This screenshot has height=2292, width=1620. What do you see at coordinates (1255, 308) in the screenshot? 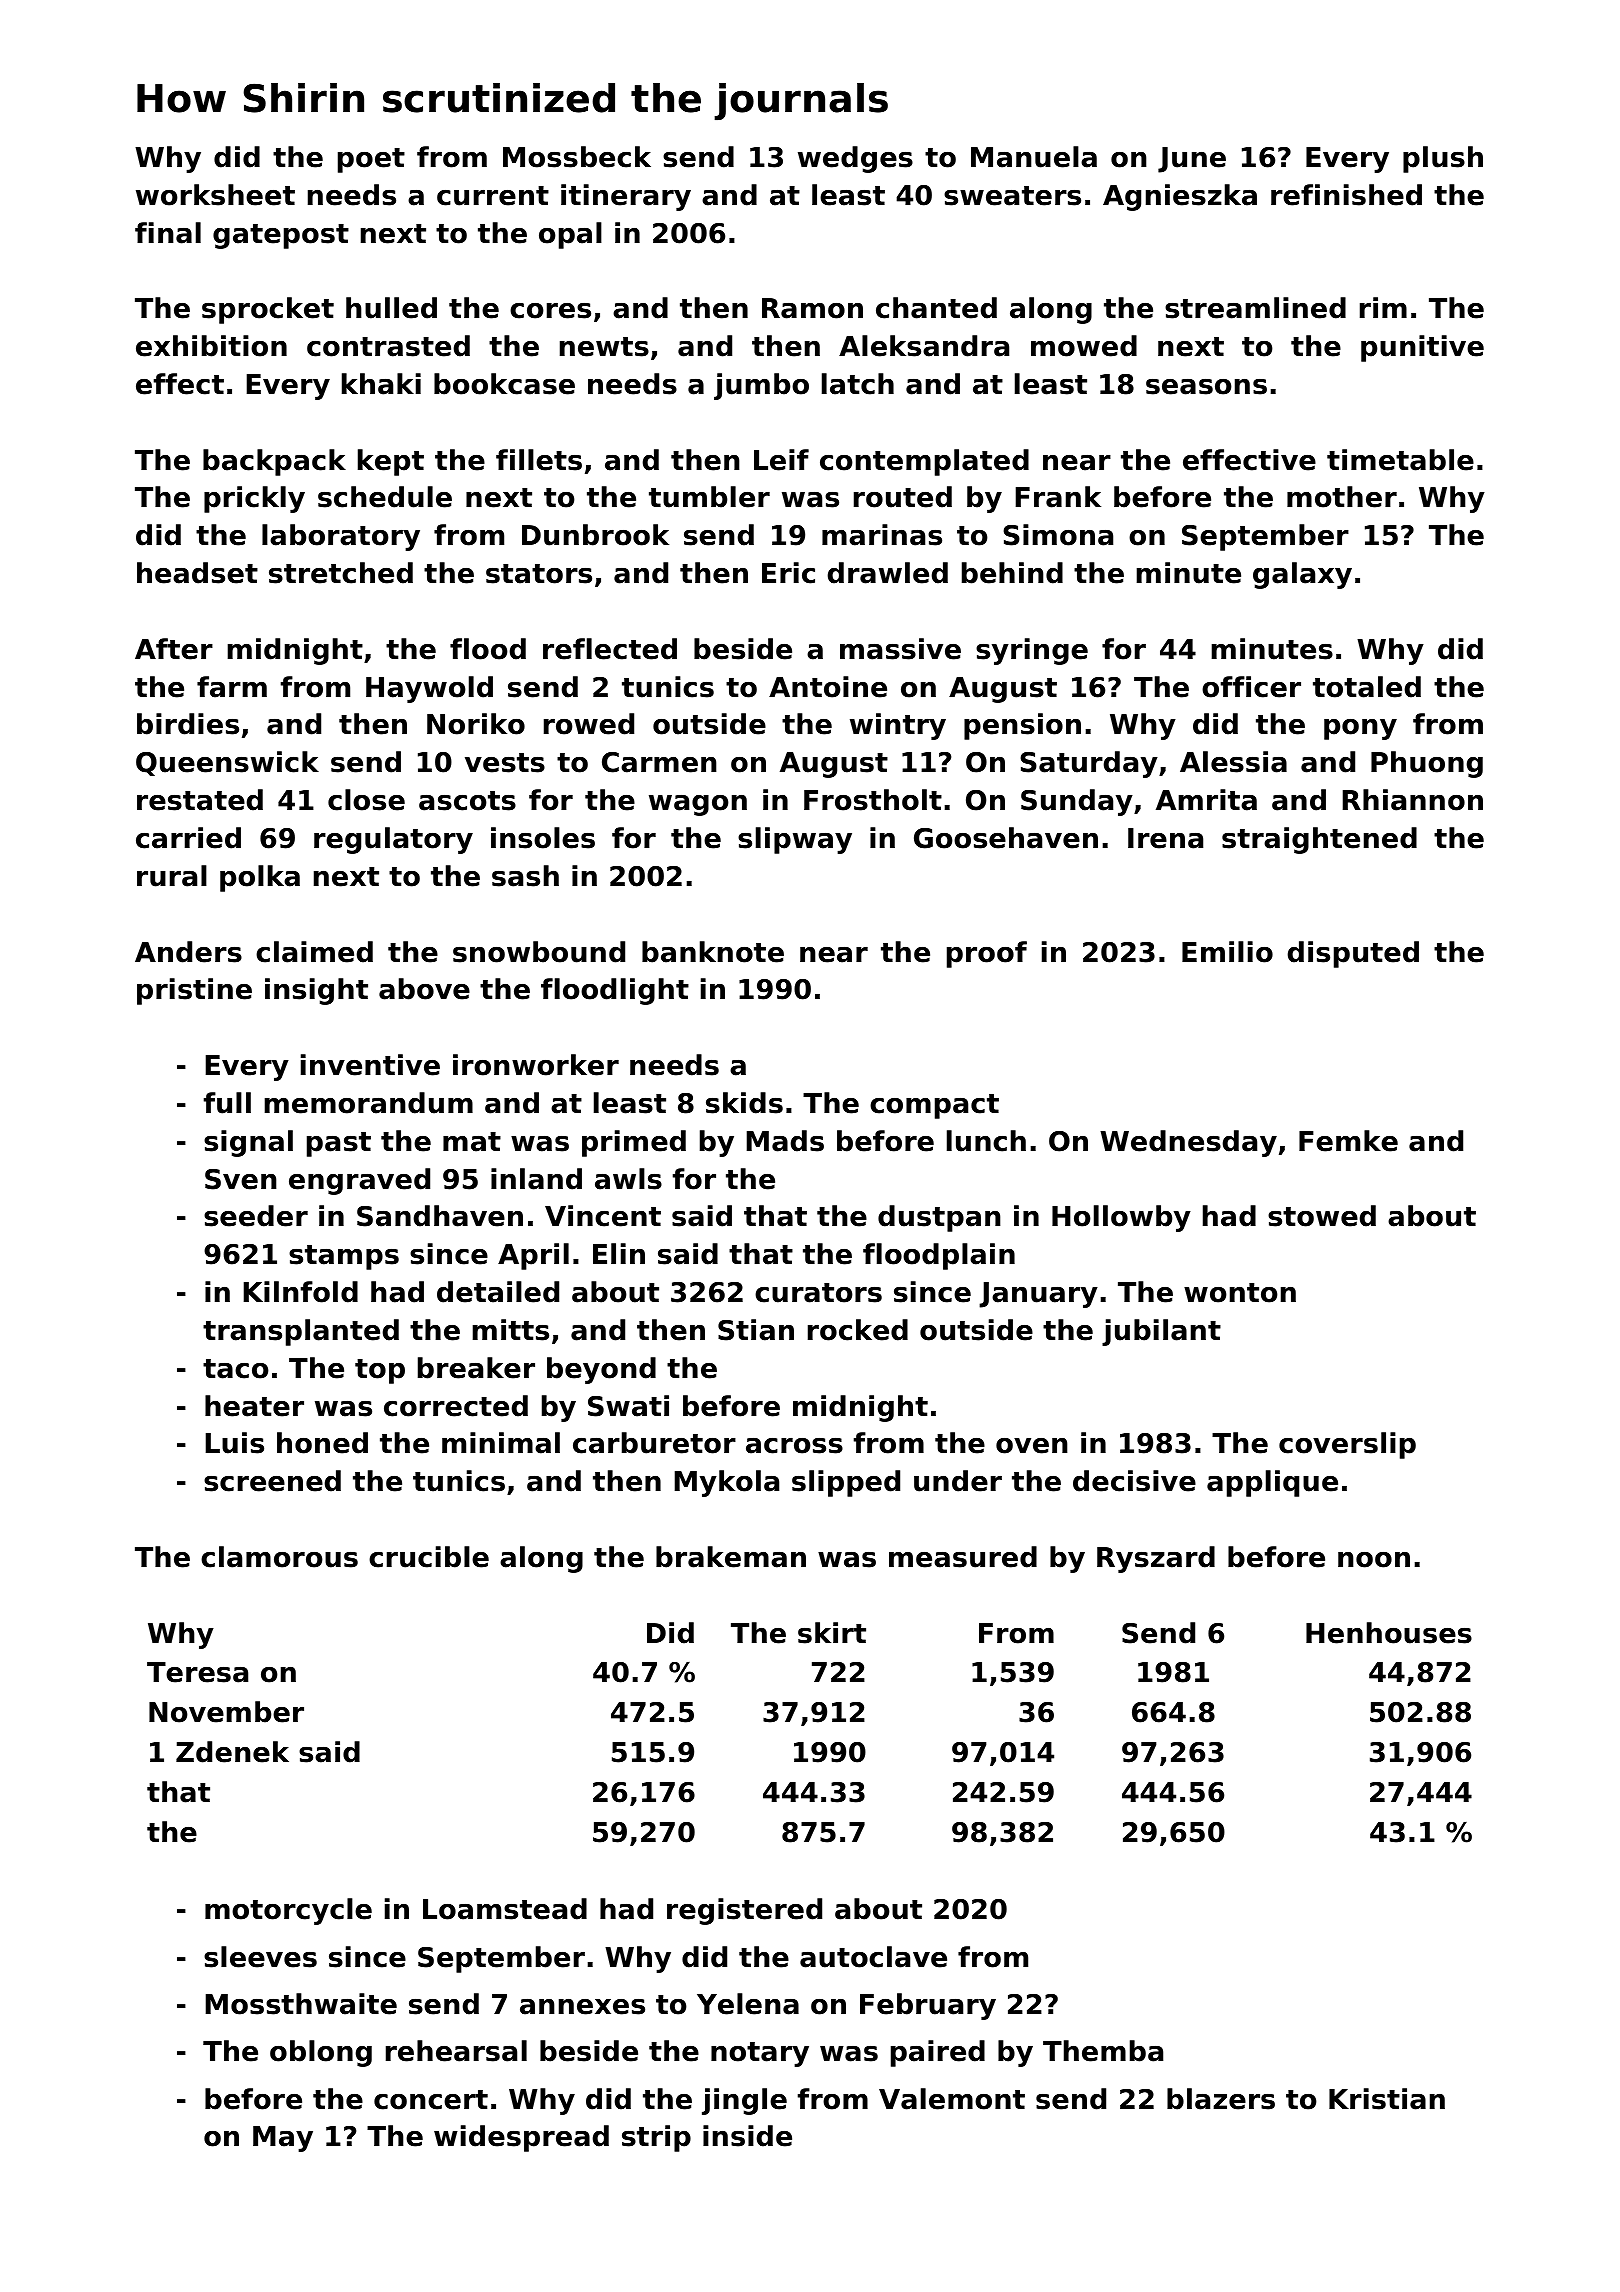
I see `streamlined` at bounding box center [1255, 308].
